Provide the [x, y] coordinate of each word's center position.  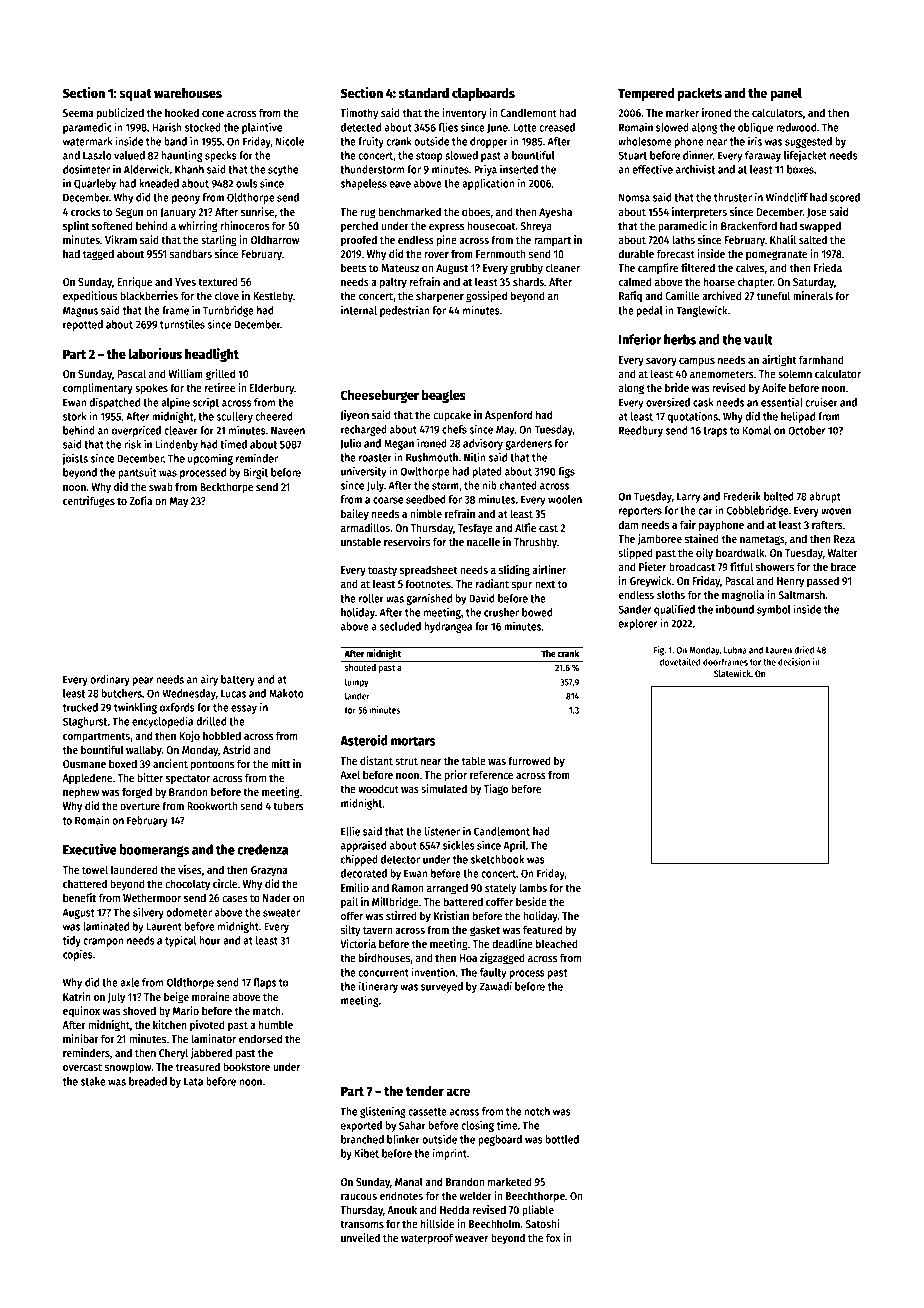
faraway [763, 156]
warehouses [188, 93]
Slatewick [732, 673]
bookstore [246, 1066]
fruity [371, 142]
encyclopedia [162, 722]
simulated [444, 788]
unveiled [360, 1237]
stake [93, 1081]
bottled [562, 1139]
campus [697, 362]
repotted [83, 325]
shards [528, 281]
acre [458, 1092]
